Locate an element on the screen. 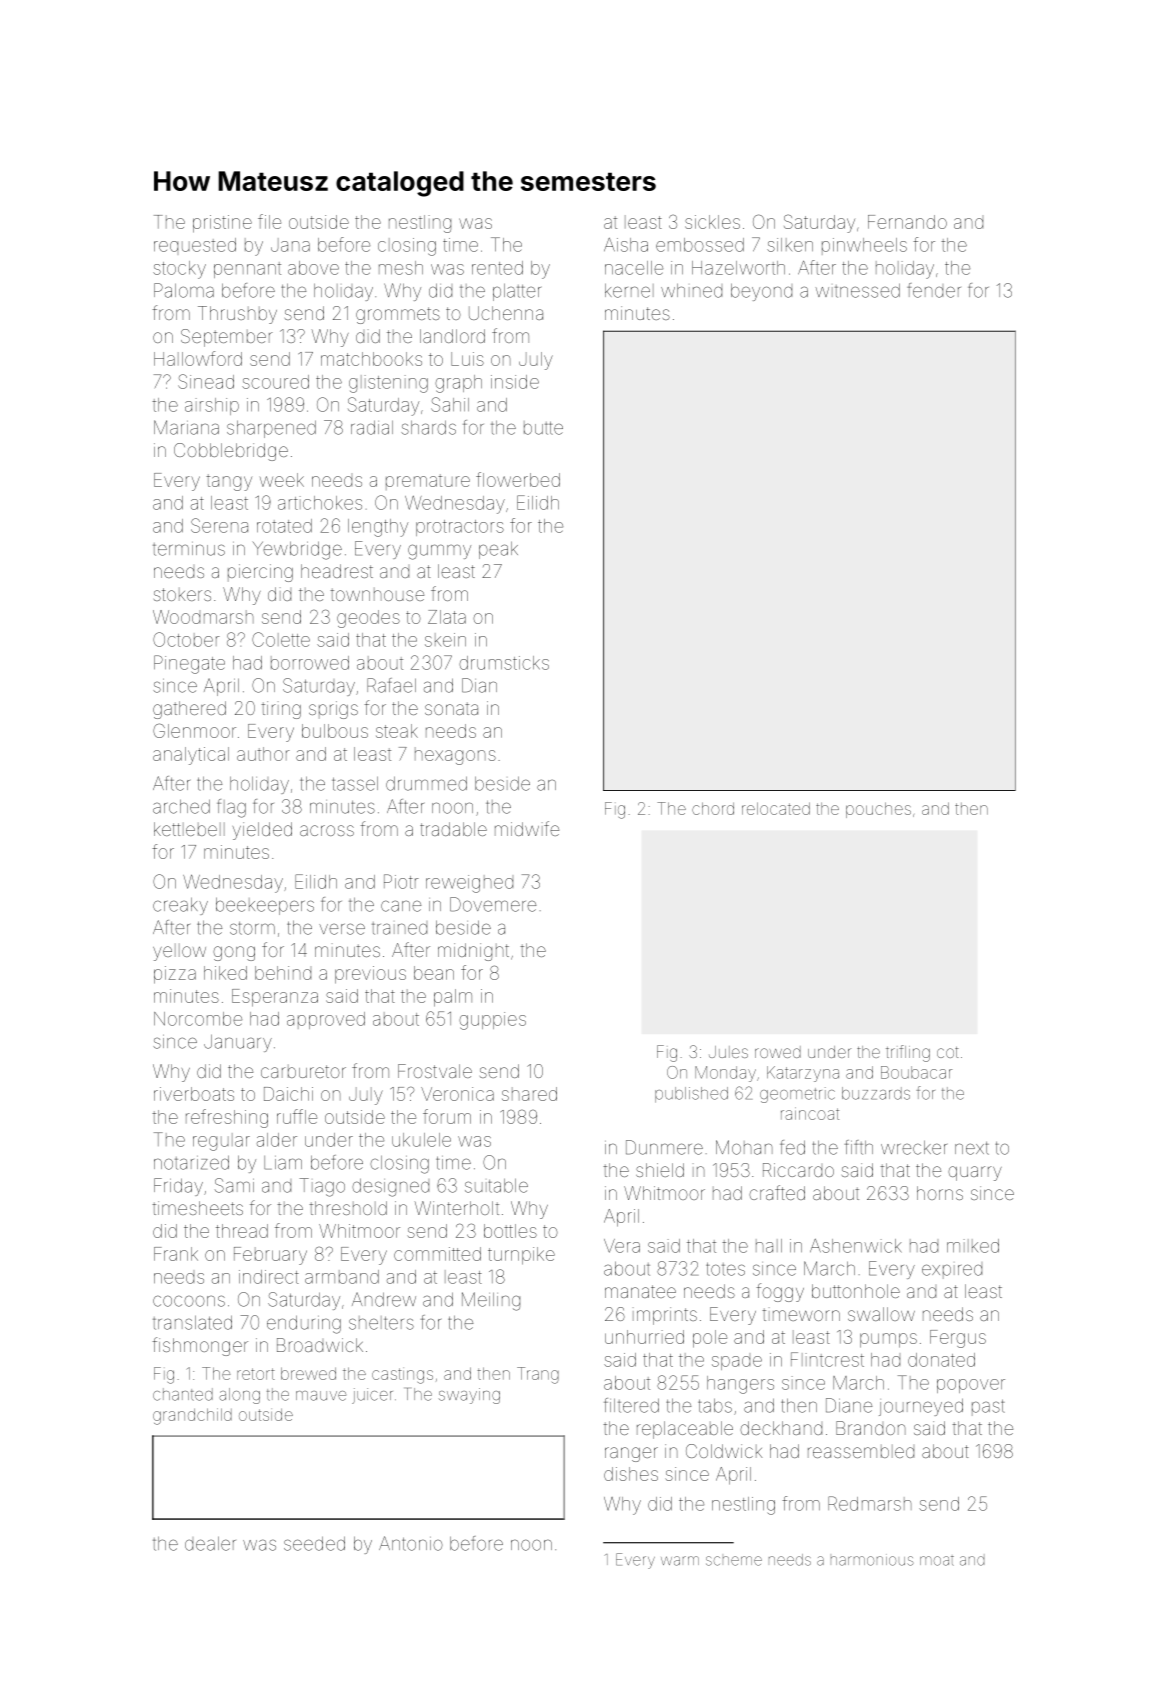  cot is located at coordinates (948, 1052).
